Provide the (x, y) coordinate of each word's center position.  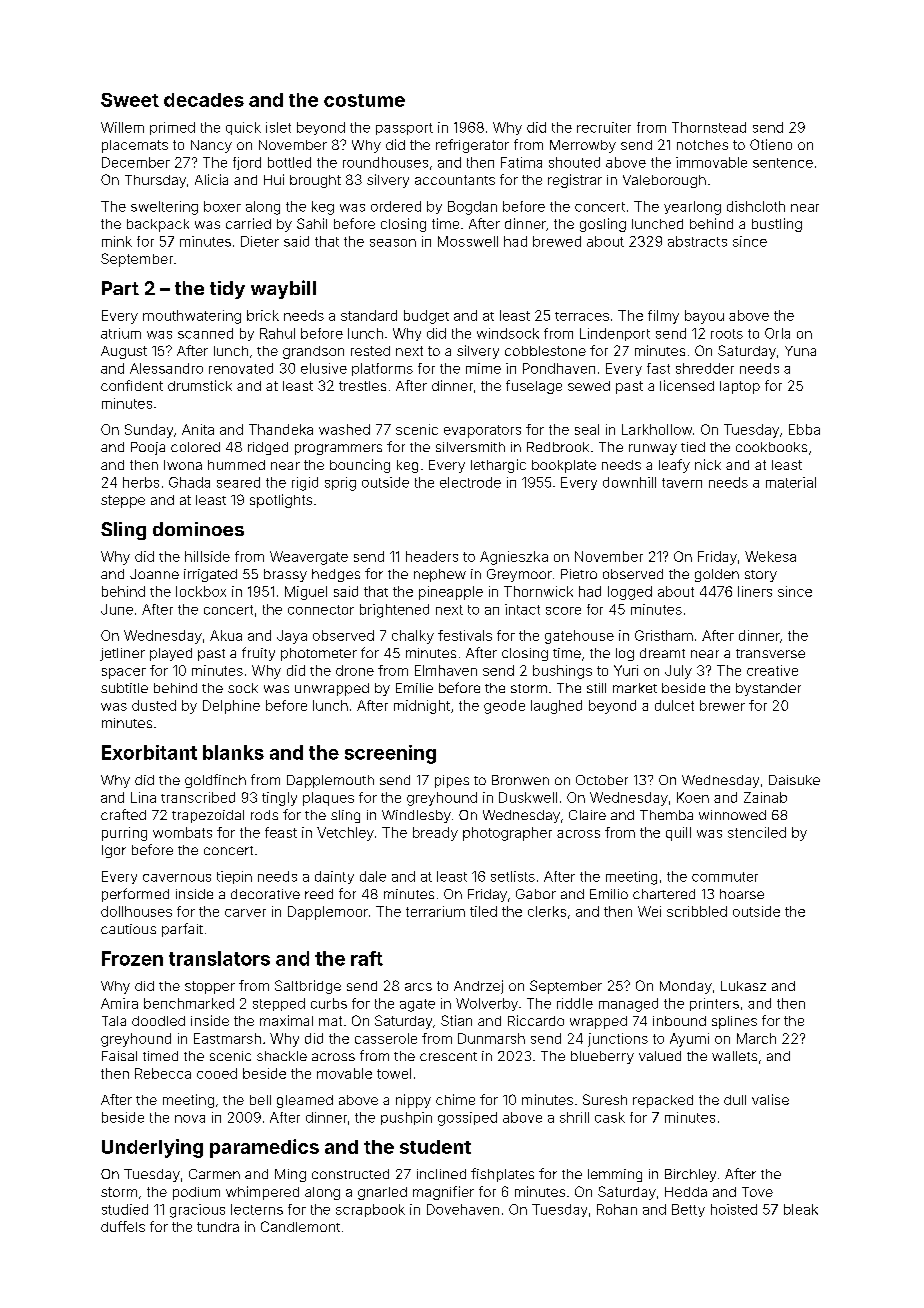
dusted (154, 705)
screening (390, 754)
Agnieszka (514, 558)
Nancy (211, 146)
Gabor (536, 894)
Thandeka (281, 429)
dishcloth (756, 206)
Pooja (148, 448)
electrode (470, 482)
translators (219, 958)
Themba (666, 815)
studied (125, 1209)
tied (693, 447)
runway (653, 449)
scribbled (697, 911)
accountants (455, 180)
